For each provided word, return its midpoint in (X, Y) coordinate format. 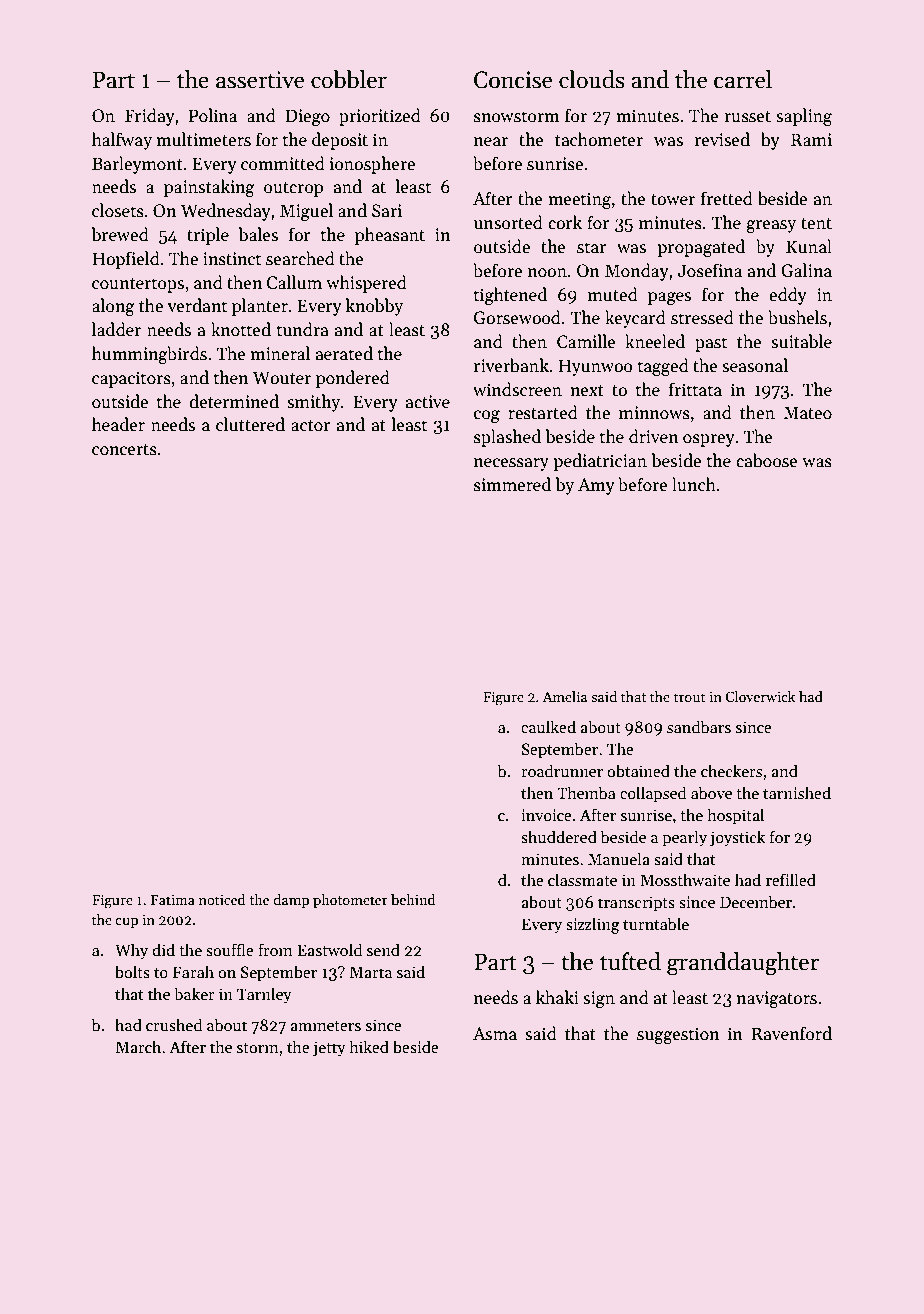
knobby (374, 307)
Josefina (710, 270)
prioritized (380, 117)
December (756, 902)
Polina (213, 115)
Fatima (173, 900)
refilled (791, 879)
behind (413, 899)
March (138, 1046)
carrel (743, 79)
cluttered (250, 424)
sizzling (593, 925)
